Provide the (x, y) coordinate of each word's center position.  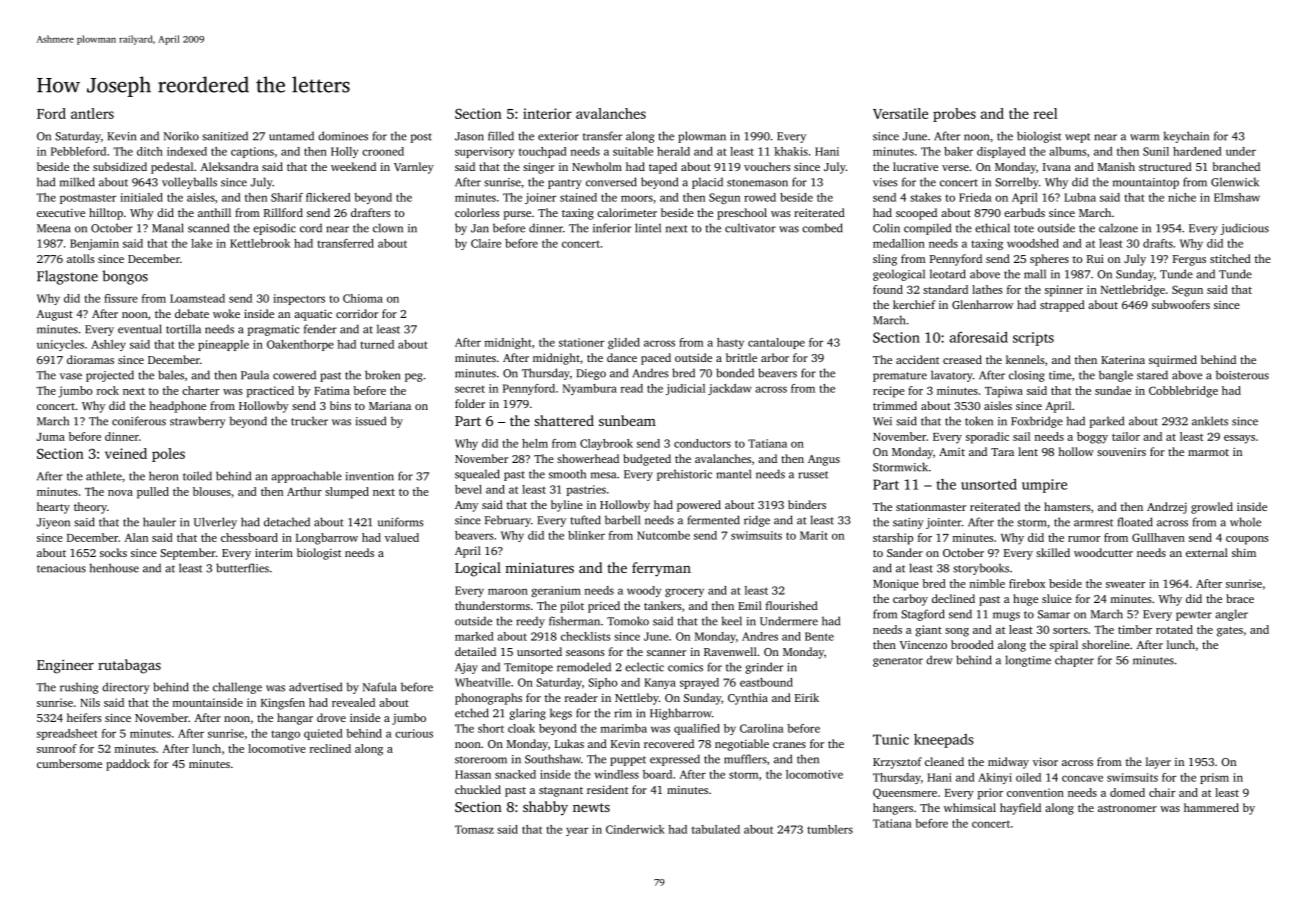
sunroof (57, 748)
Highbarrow (681, 714)
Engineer (65, 666)
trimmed (895, 405)
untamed (291, 136)
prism (1214, 778)
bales (171, 375)
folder (470, 403)
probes (954, 115)
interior (547, 113)
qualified (697, 729)
